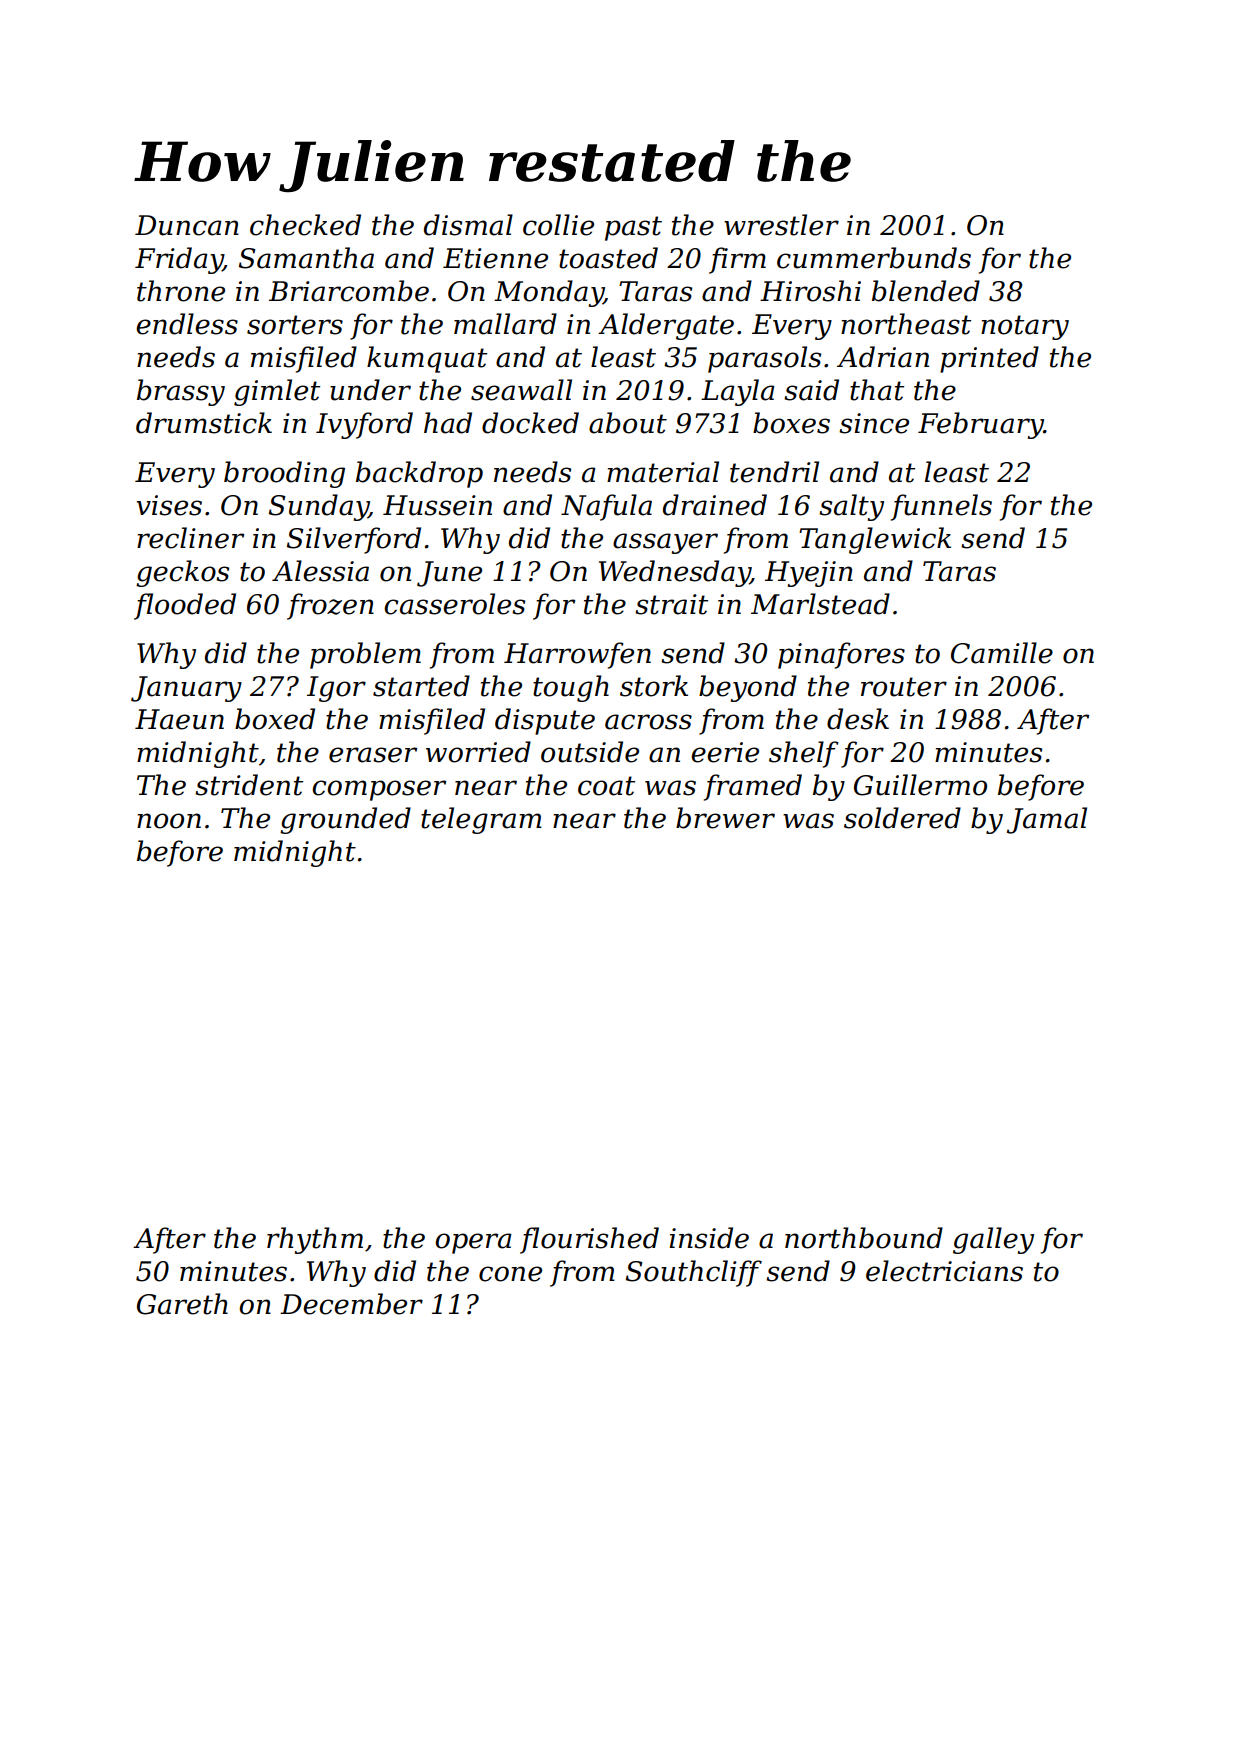 This screenshot has height=1748, width=1236. I want to click on checked, so click(305, 225).
